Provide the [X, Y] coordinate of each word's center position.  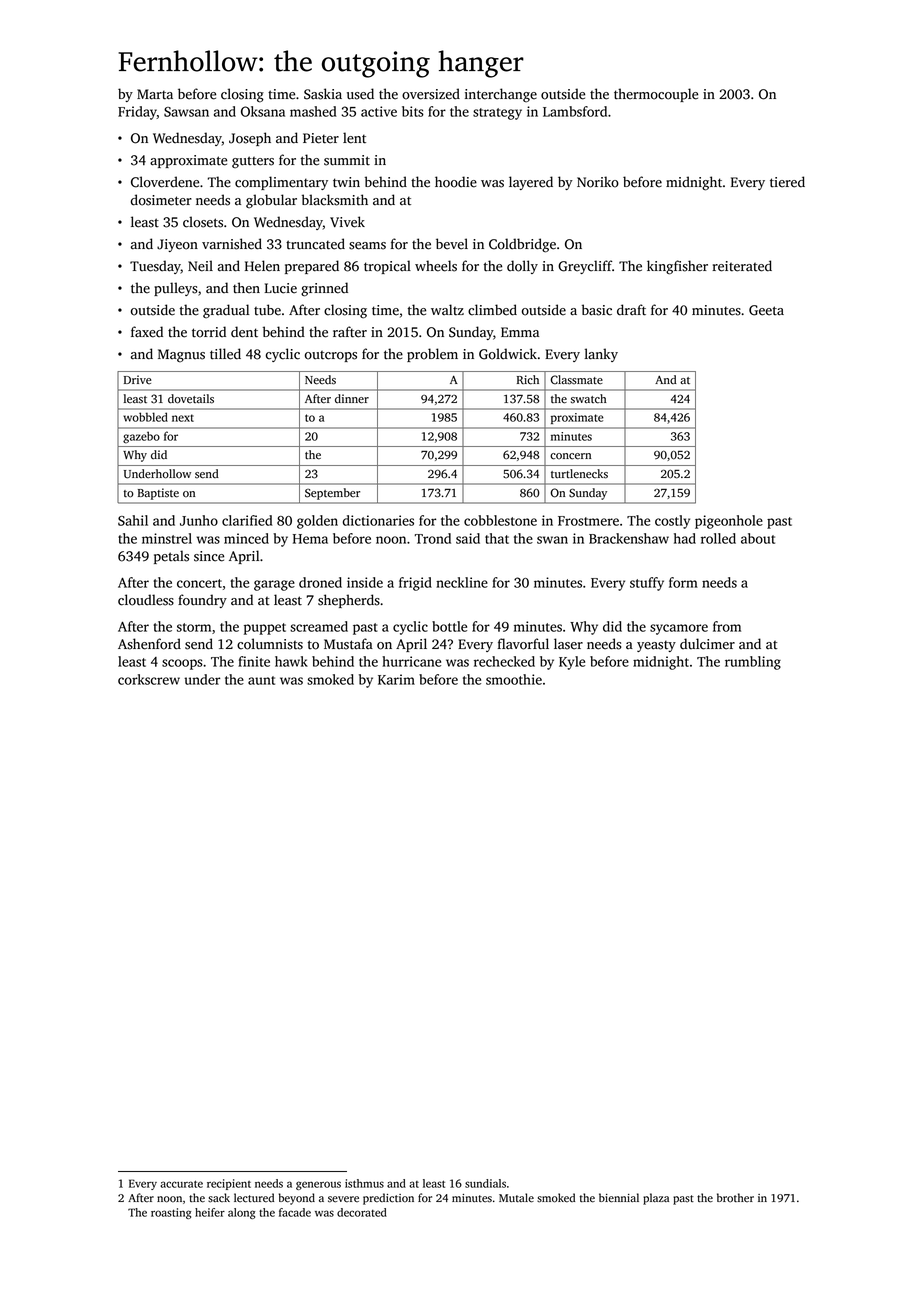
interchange [501, 95]
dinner [352, 399]
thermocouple [656, 95]
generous [318, 1185]
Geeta [766, 310]
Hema [310, 539]
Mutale [516, 1198]
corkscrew [149, 679]
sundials [485, 1183]
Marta [155, 94]
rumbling [753, 663]
